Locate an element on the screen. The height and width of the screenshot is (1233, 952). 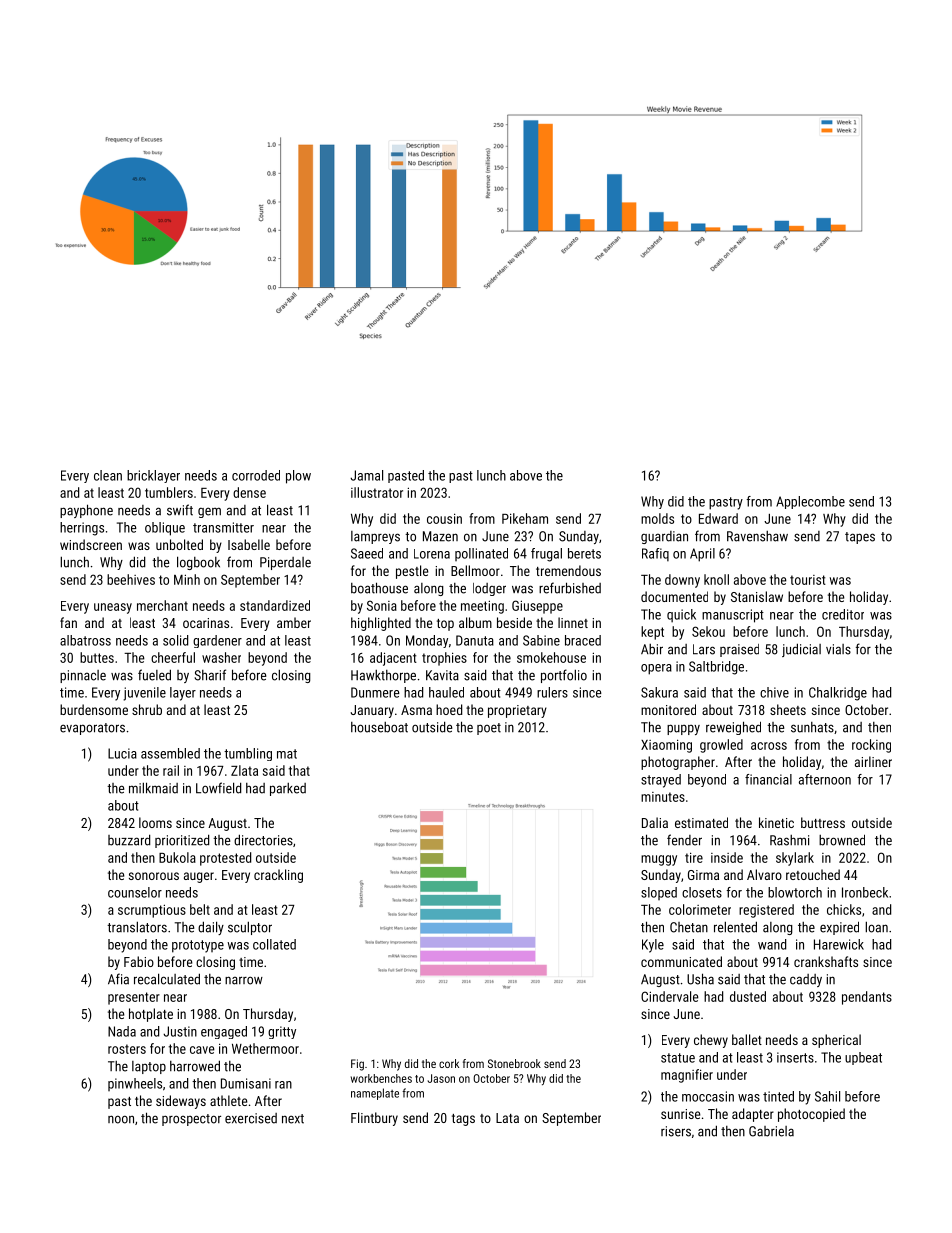
tags is located at coordinates (463, 1120).
